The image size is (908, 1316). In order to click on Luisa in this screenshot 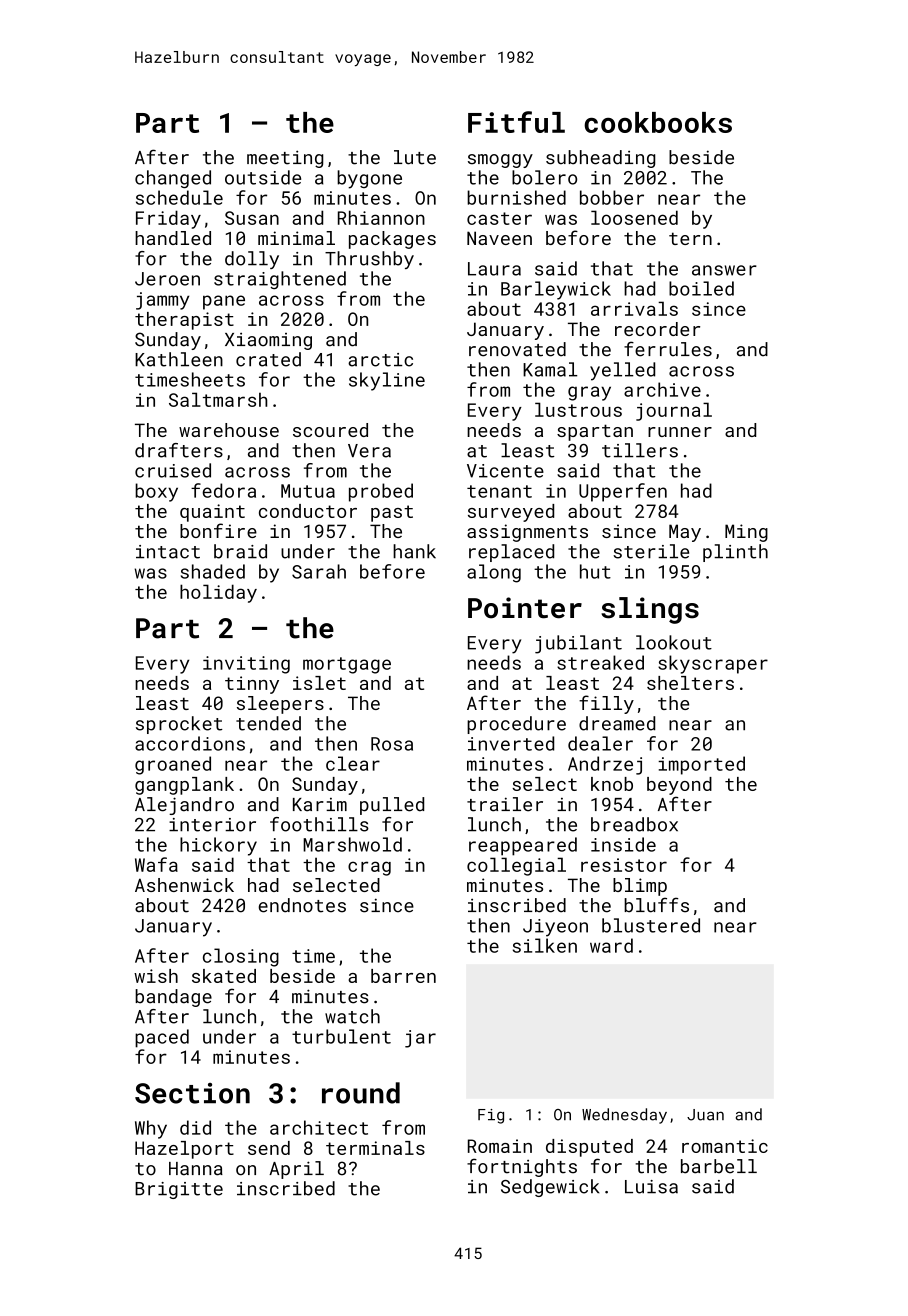, I will do `click(651, 1187)`.
